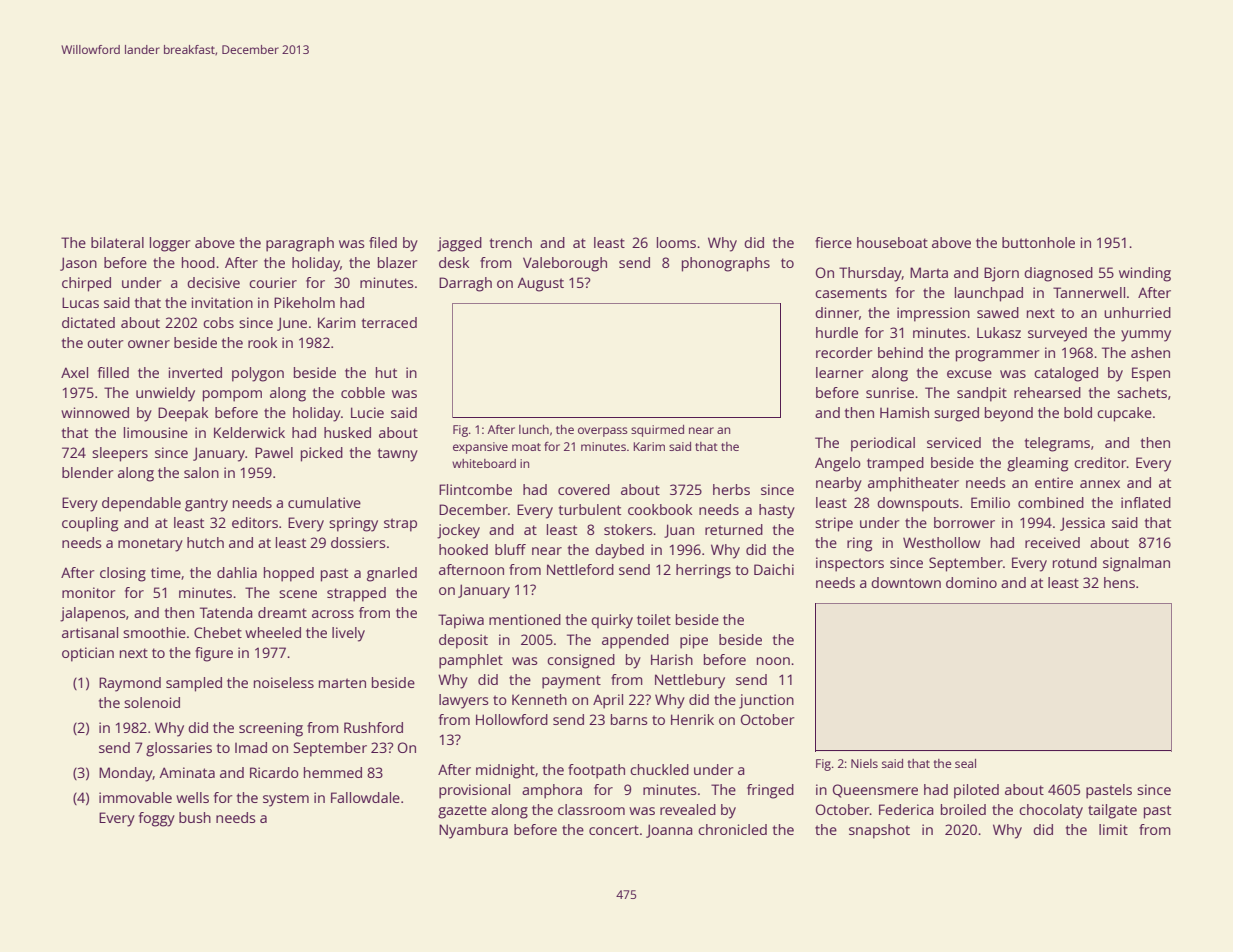  What do you see at coordinates (80, 302) in the screenshot?
I see `Lucas` at bounding box center [80, 302].
